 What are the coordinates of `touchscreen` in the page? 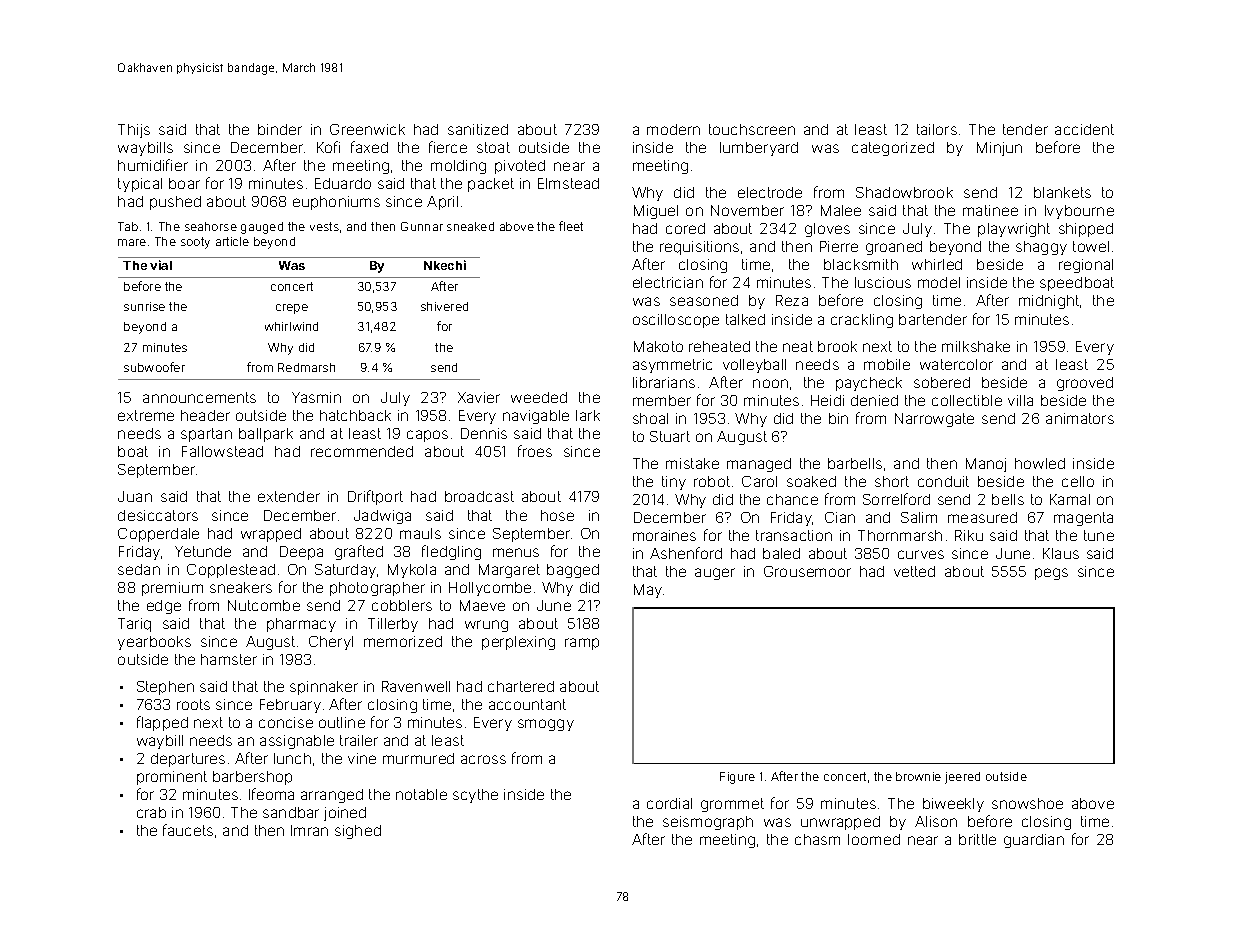 It's located at (752, 129).
